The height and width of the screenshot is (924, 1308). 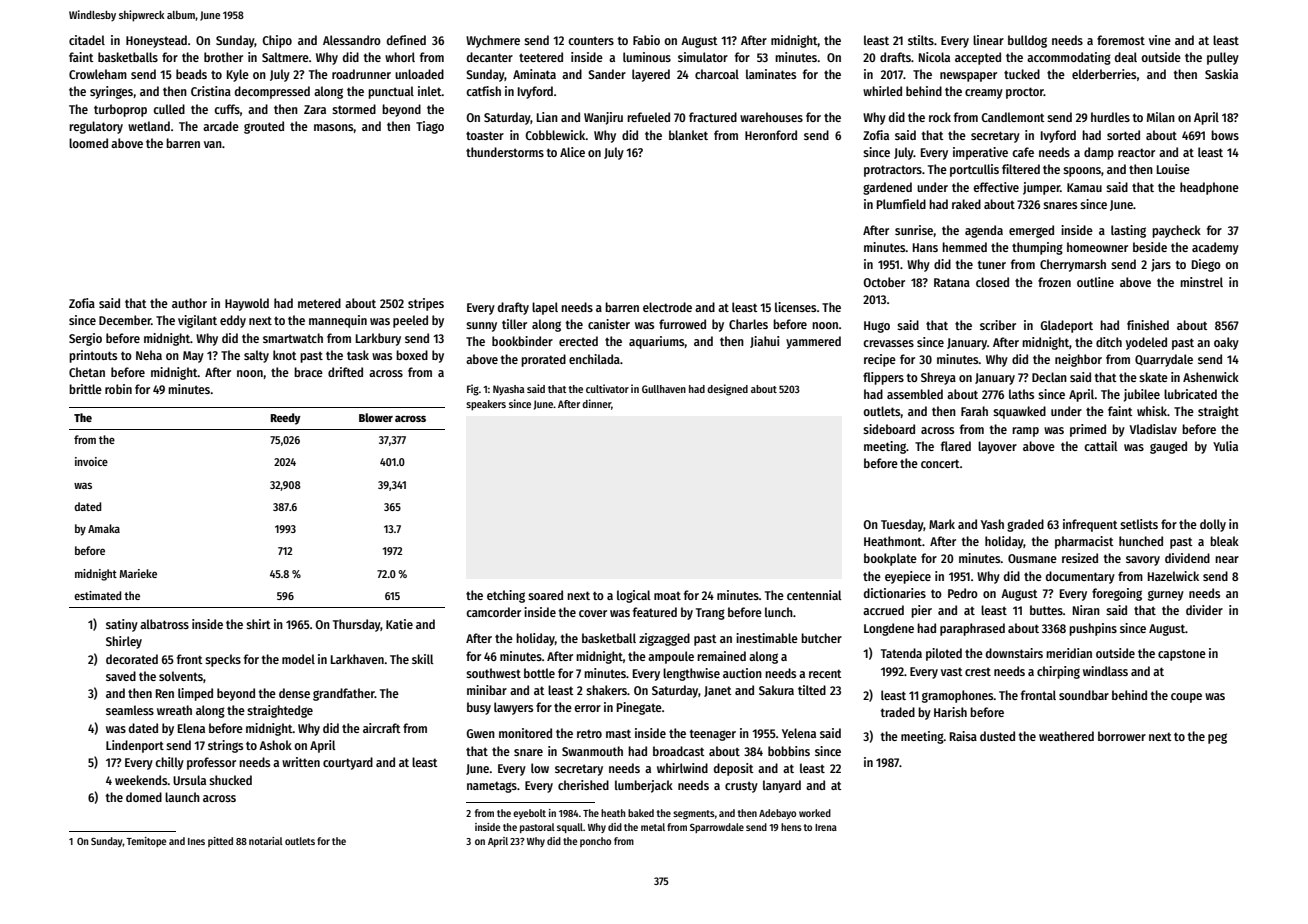 What do you see at coordinates (213, 144) in the screenshot?
I see `van` at bounding box center [213, 144].
